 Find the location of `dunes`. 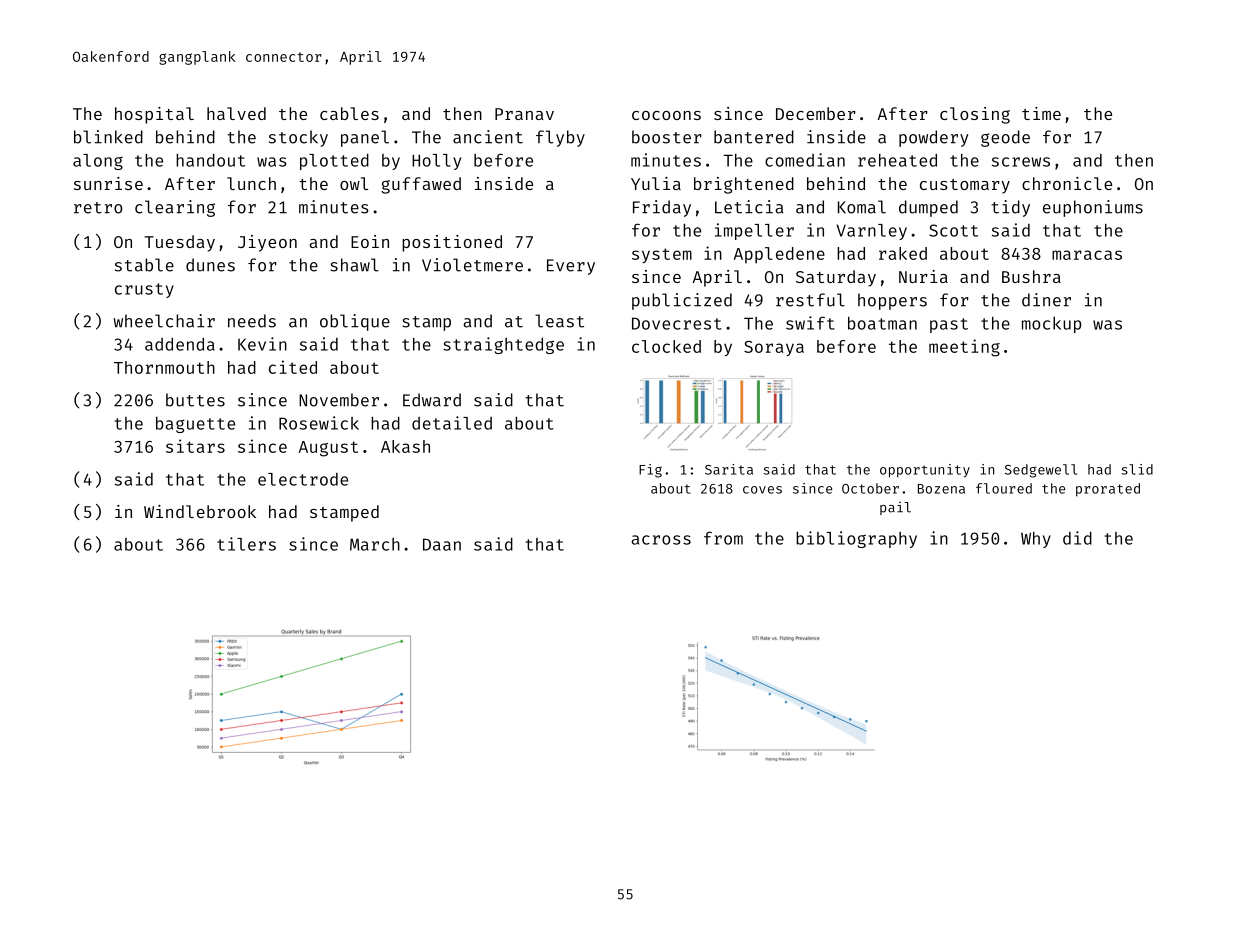

dunes is located at coordinates (210, 265).
